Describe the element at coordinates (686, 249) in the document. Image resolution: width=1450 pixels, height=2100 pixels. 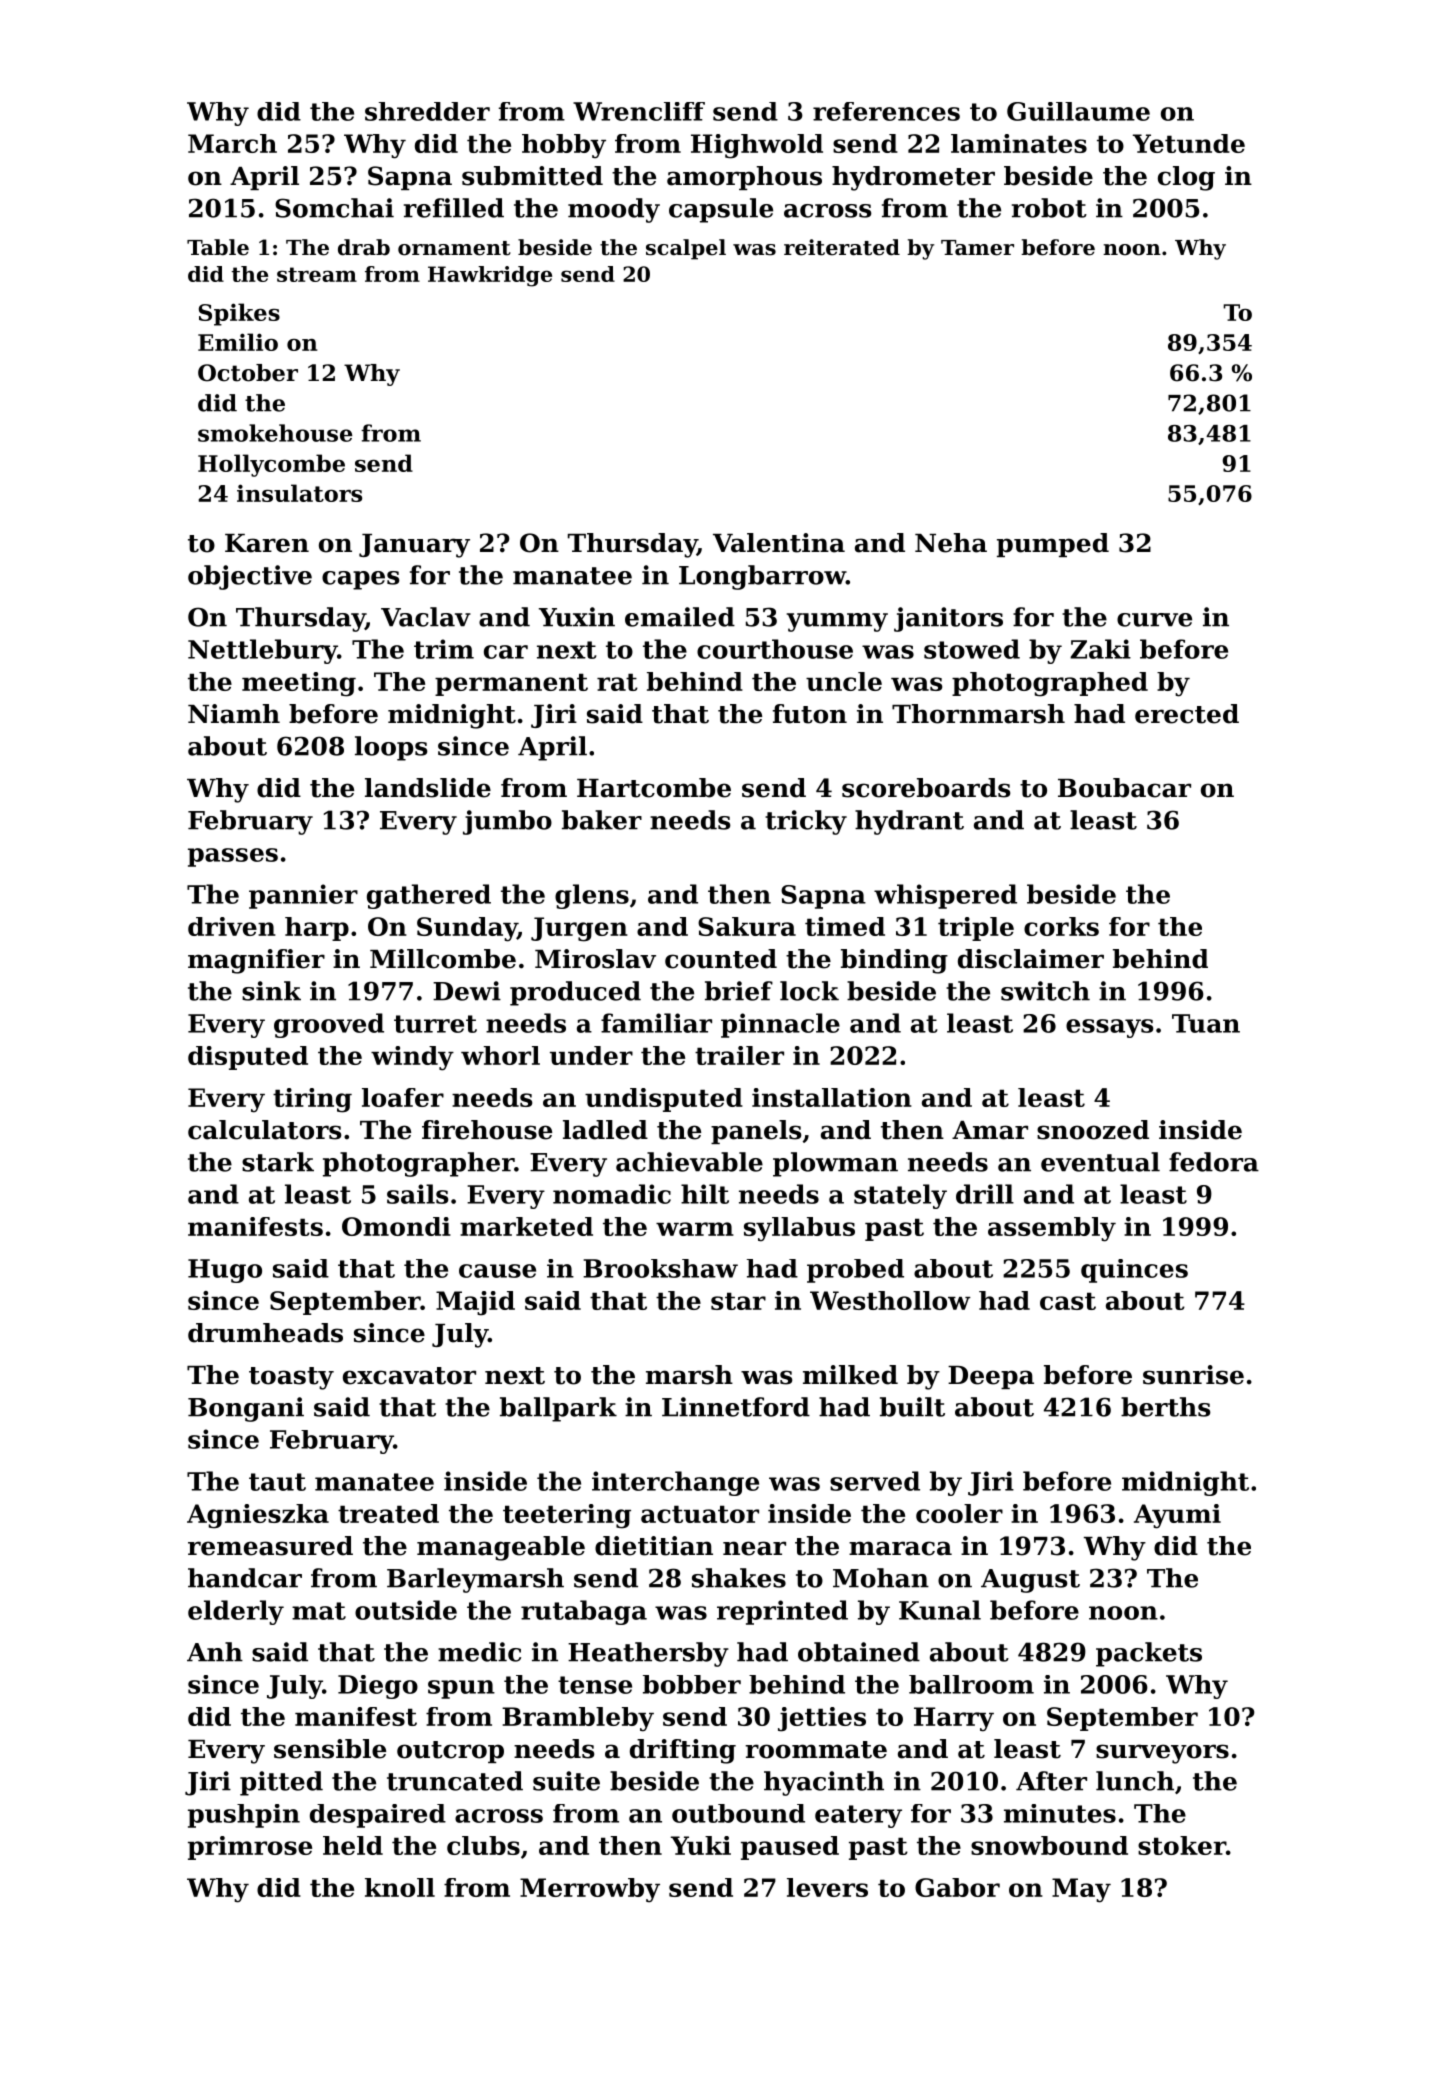
I see `scalpel` at that location.
